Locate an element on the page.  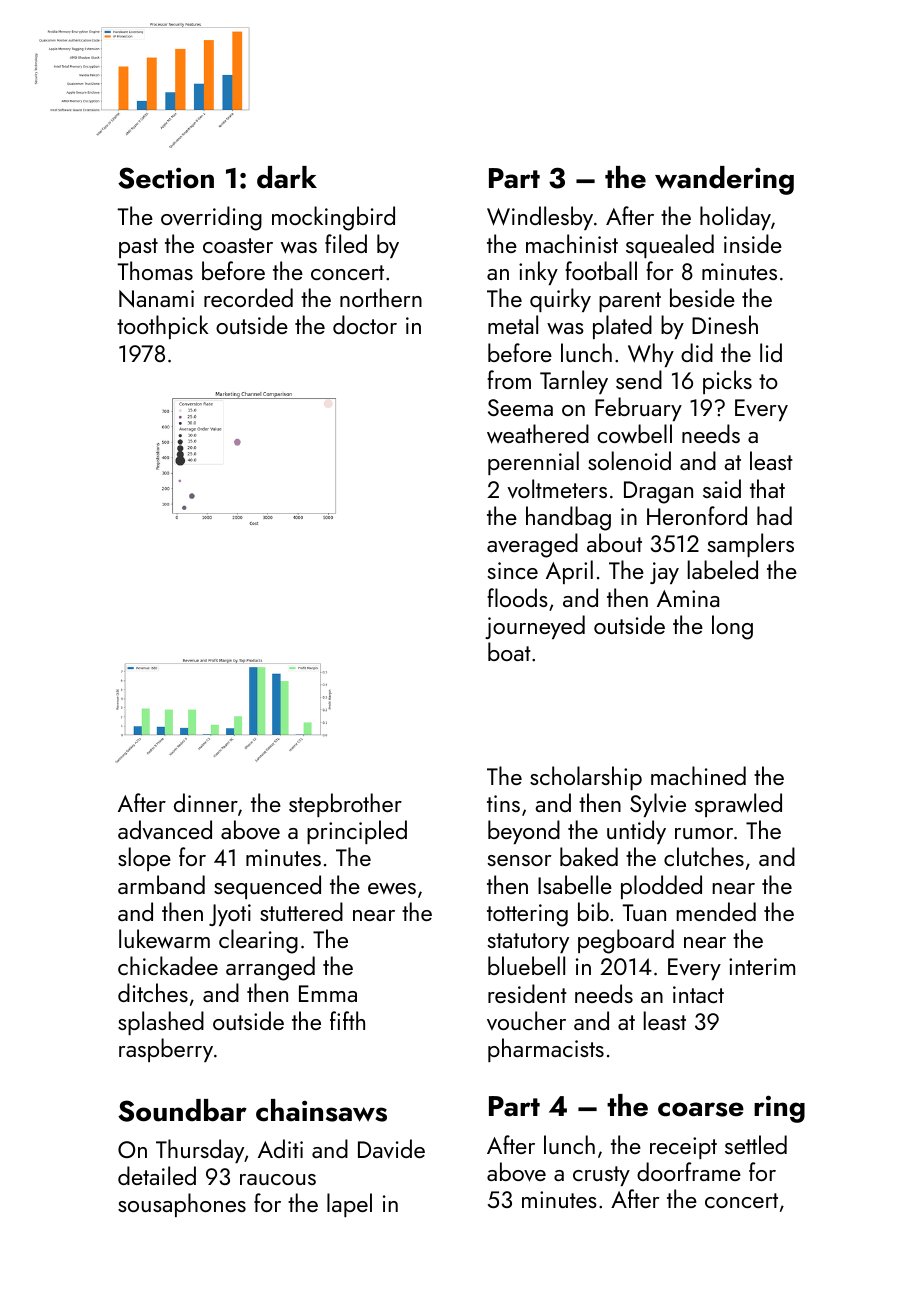
Davide is located at coordinates (391, 1149).
